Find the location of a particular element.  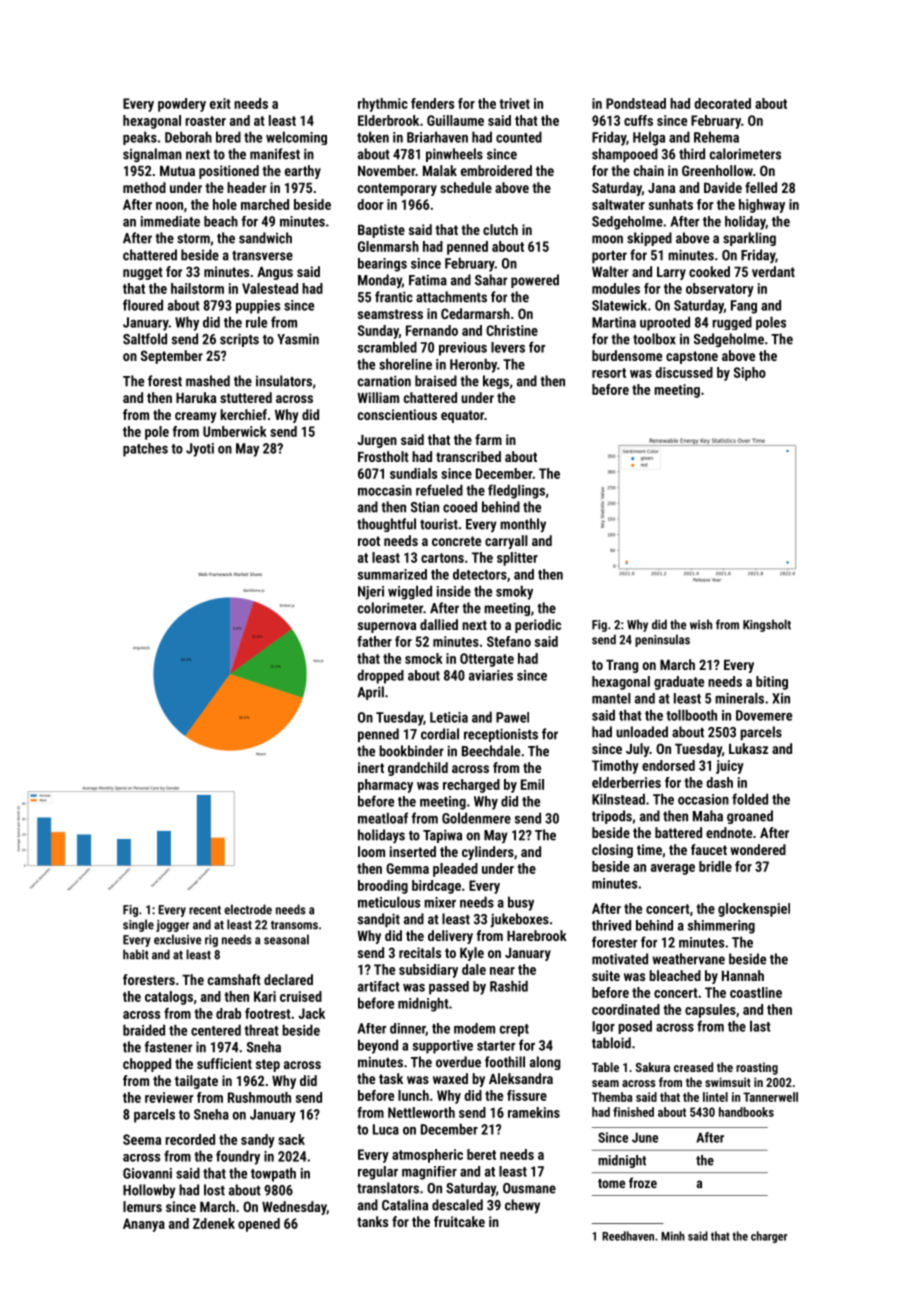

fledglings is located at coordinates (516, 491).
